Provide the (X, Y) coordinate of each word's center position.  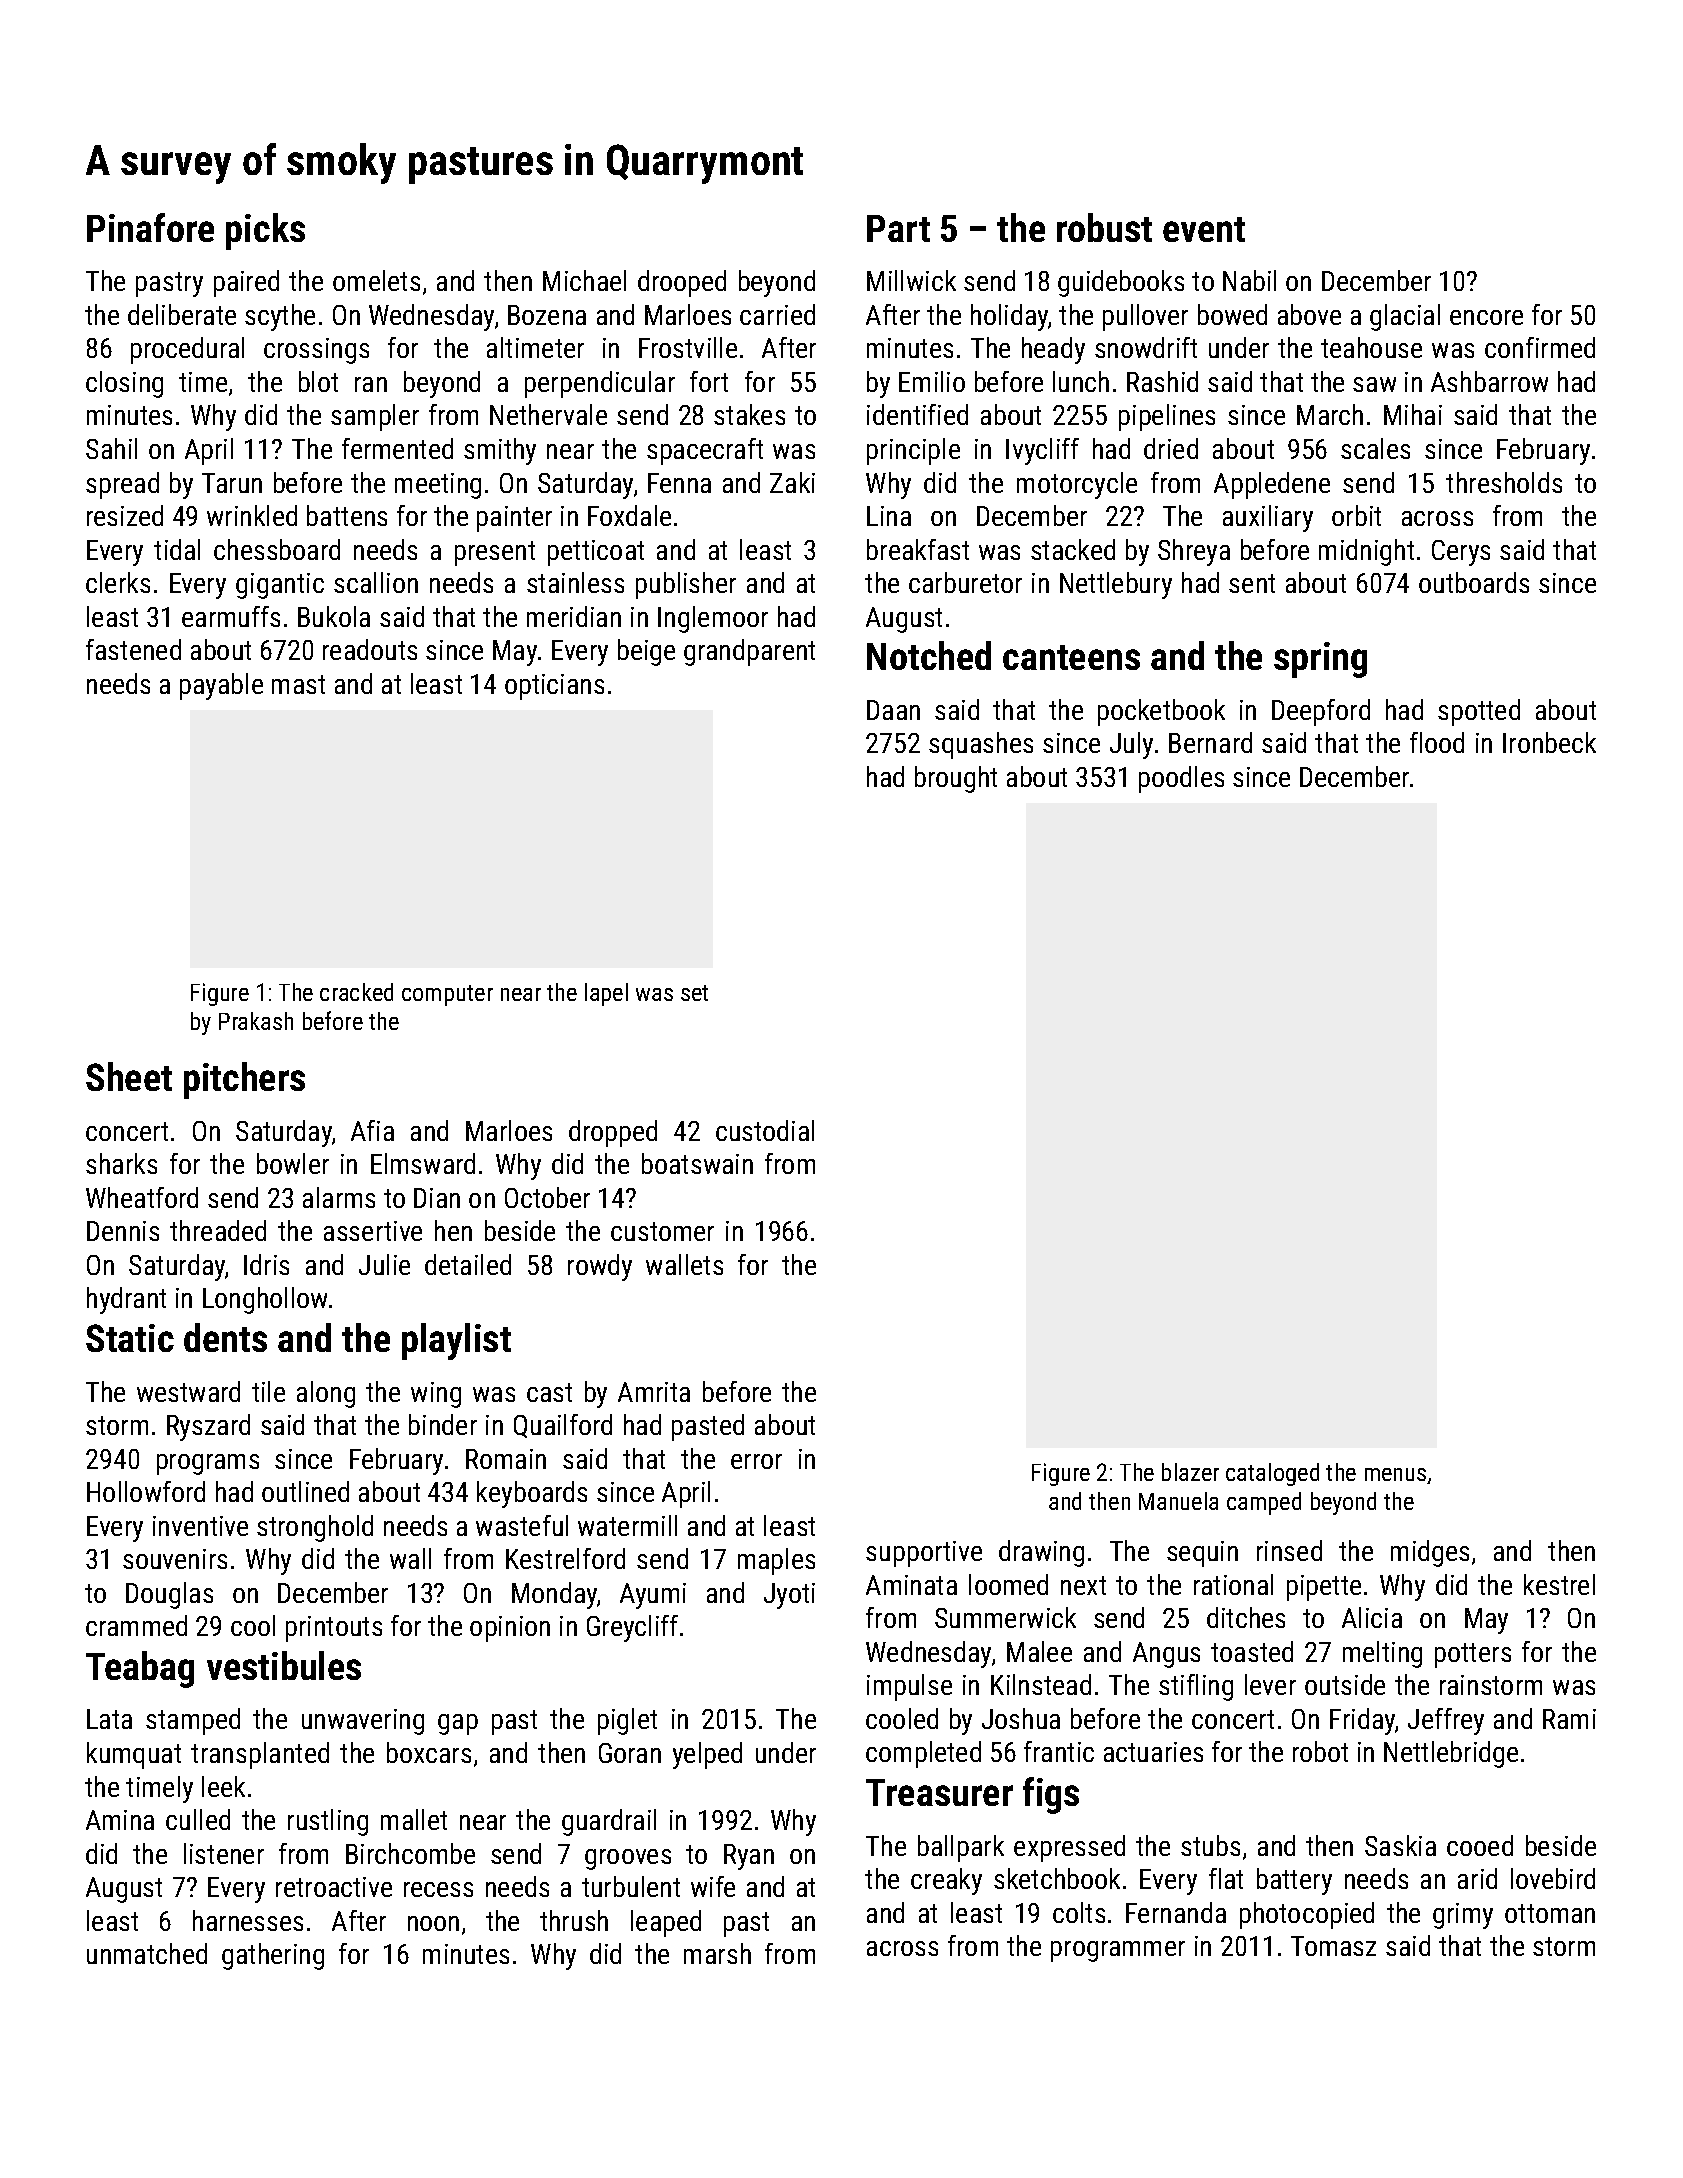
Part (898, 228)
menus (1395, 1474)
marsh (717, 1953)
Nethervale (548, 414)
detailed (468, 1264)
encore (1486, 317)
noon (433, 1923)
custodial (765, 1130)
